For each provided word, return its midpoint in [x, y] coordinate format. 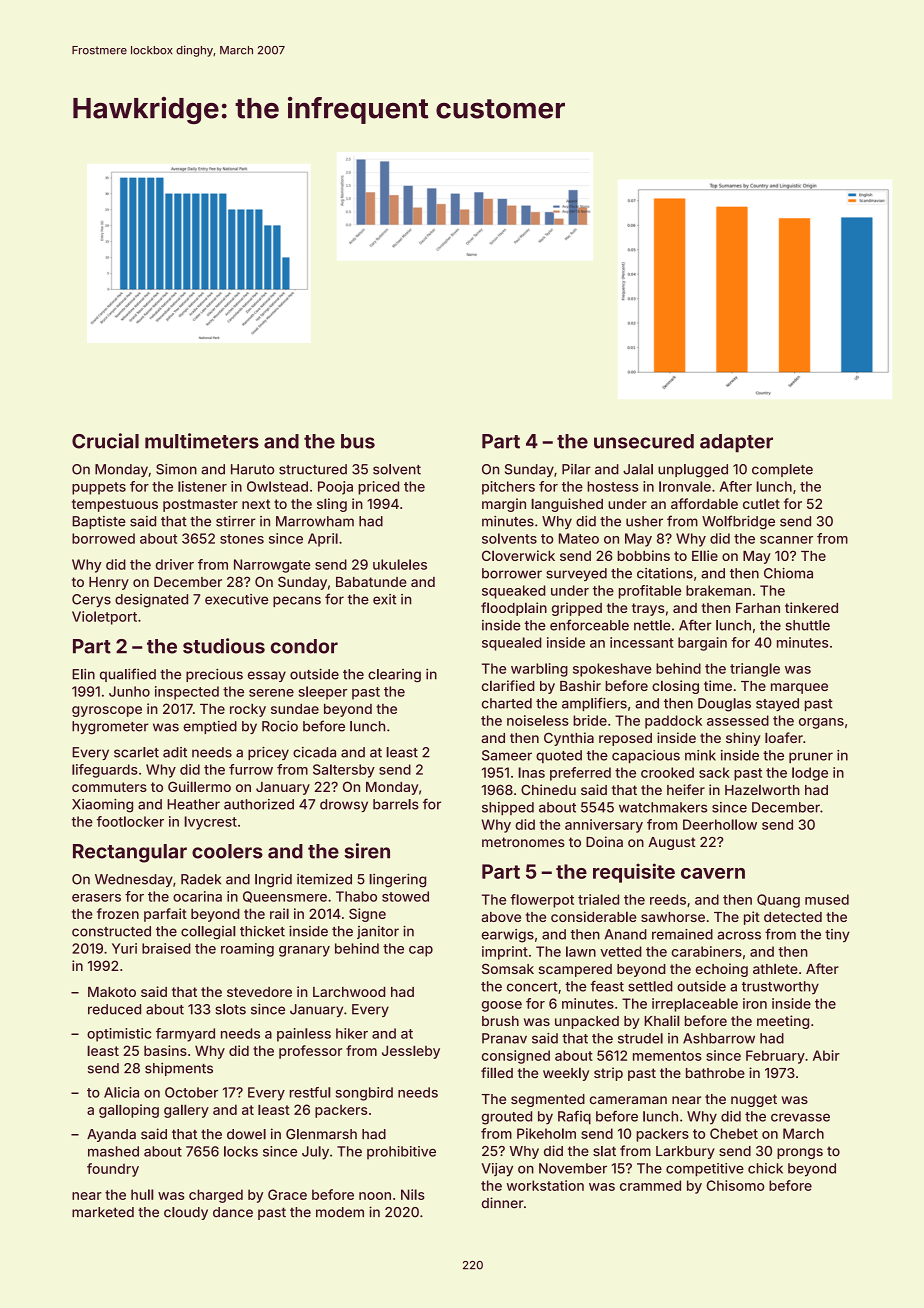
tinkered [811, 607]
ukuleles [400, 564]
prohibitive [401, 1153]
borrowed [103, 538]
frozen [118, 913]
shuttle [808, 625]
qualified [128, 675]
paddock [673, 722]
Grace [287, 1194]
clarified [508, 685]
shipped [508, 808]
